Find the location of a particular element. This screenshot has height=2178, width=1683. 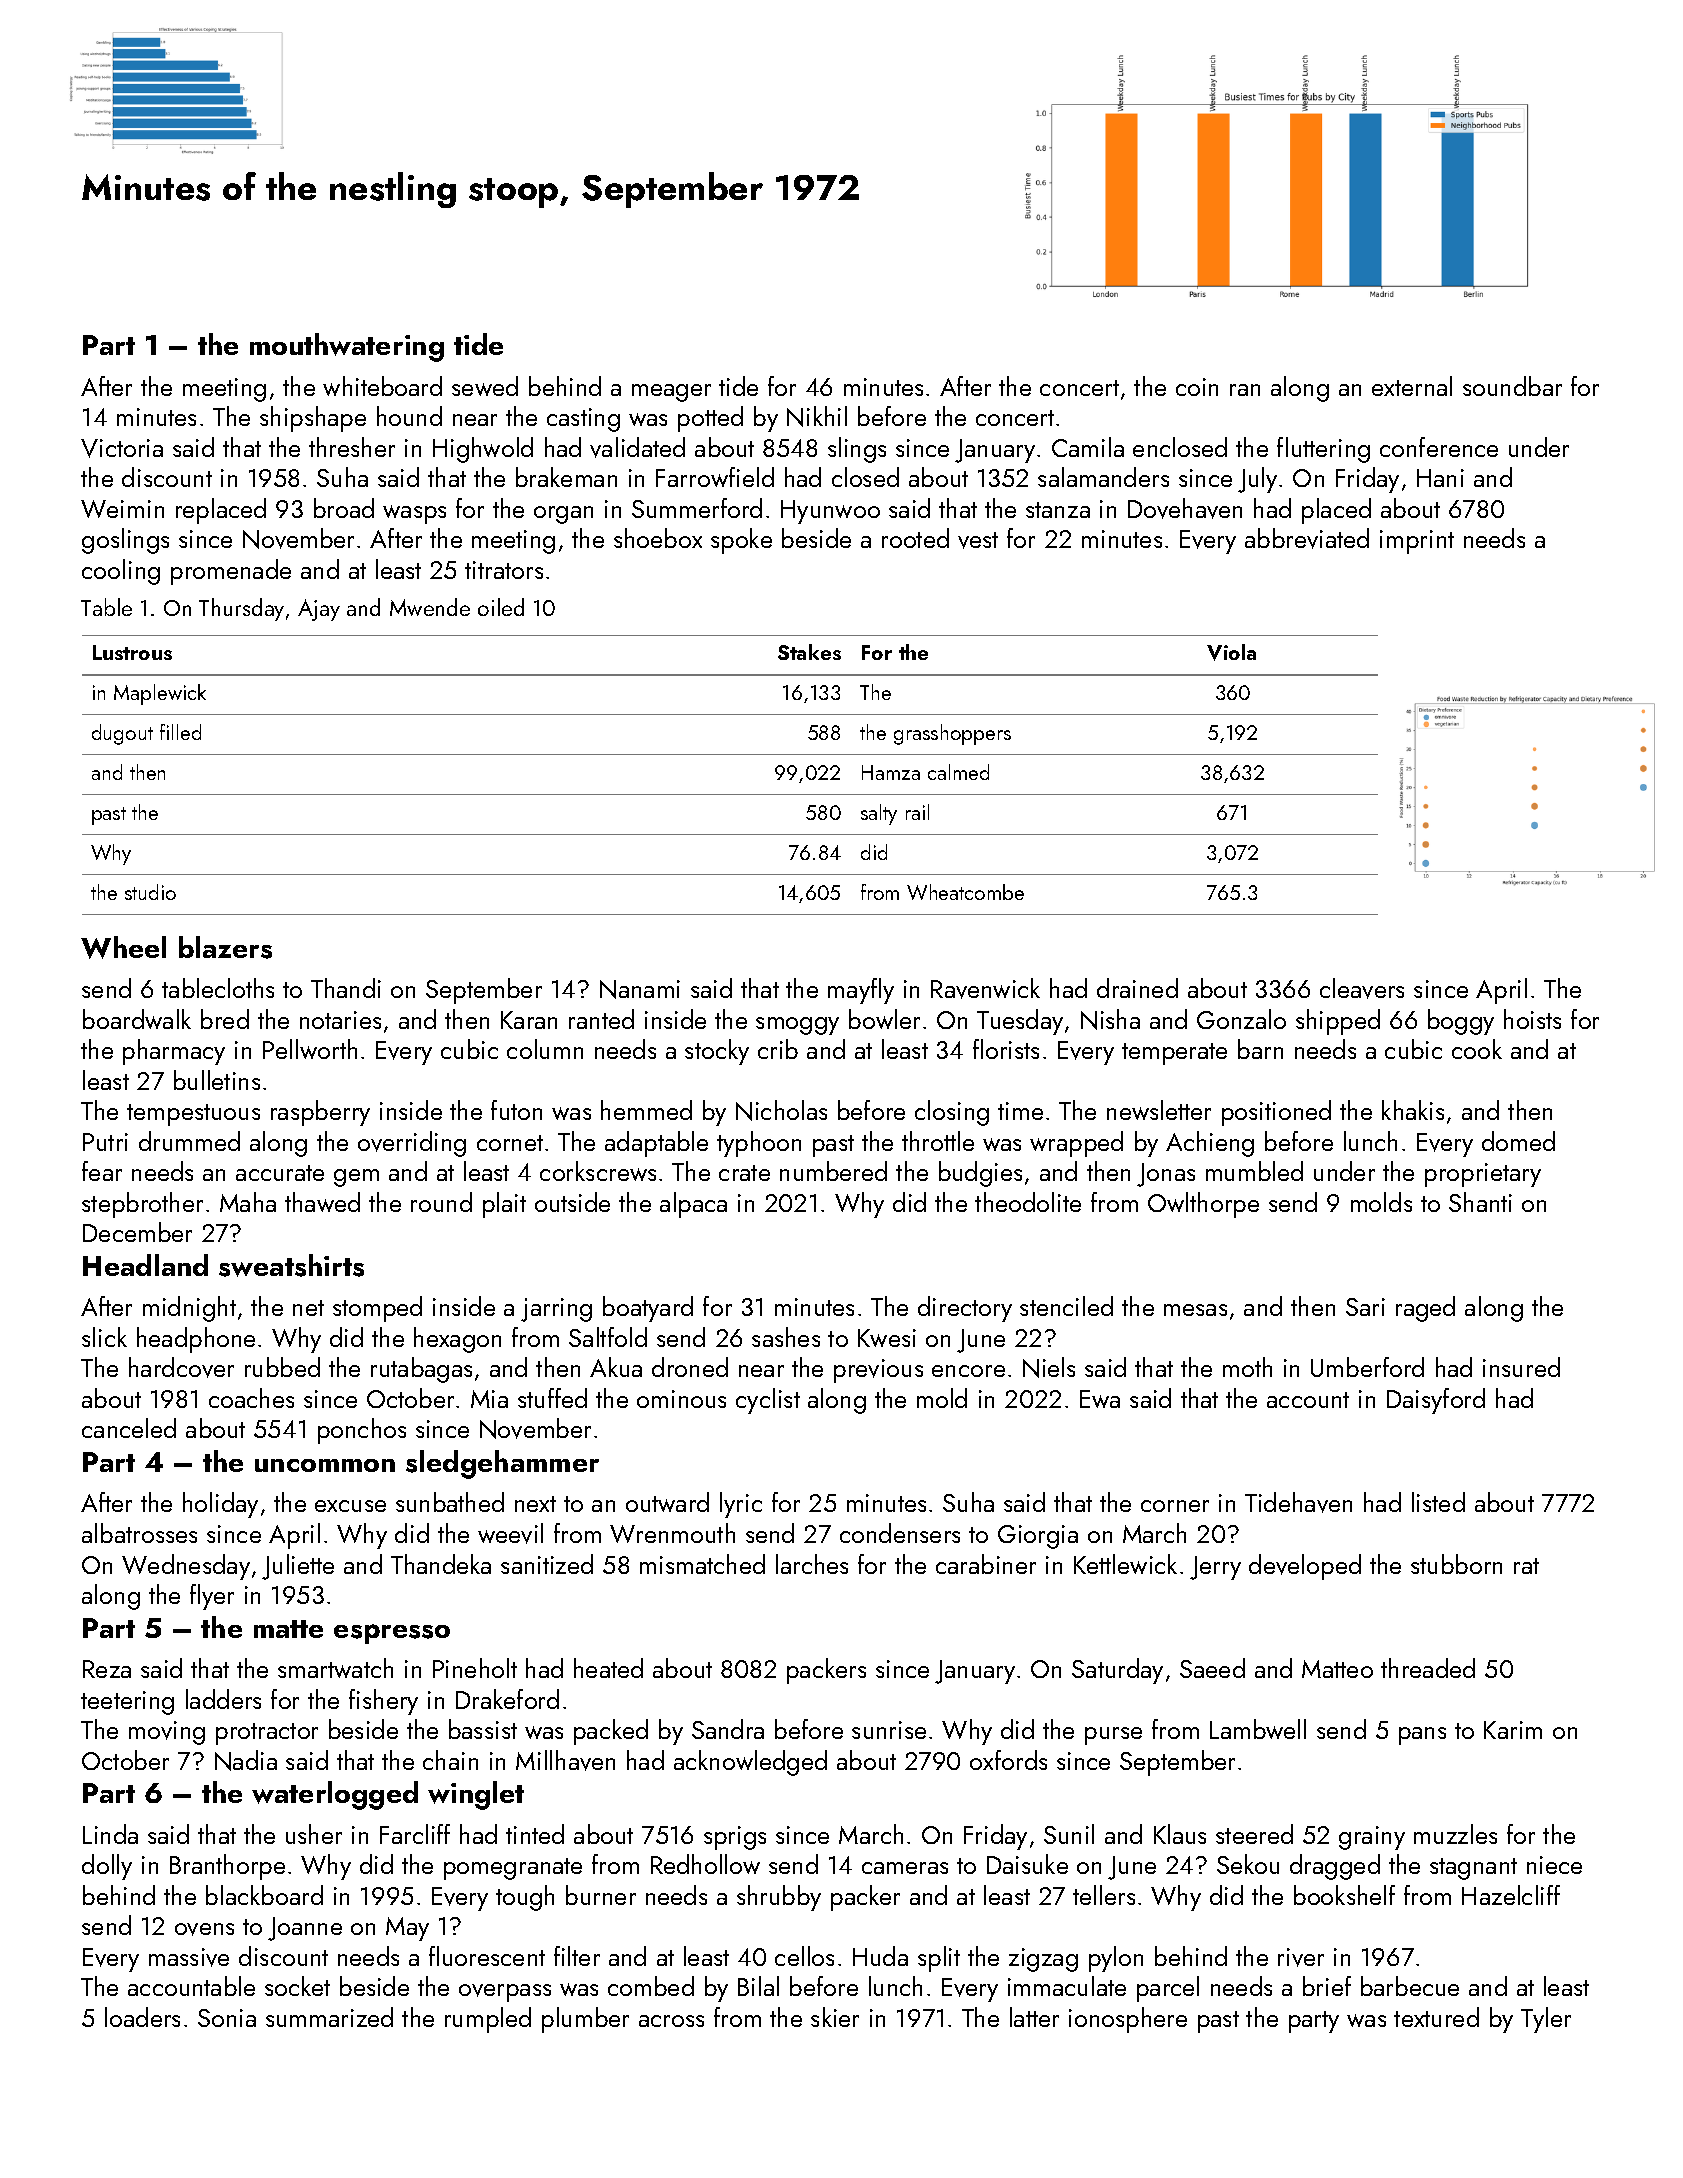

sunrise is located at coordinates (889, 1730).
